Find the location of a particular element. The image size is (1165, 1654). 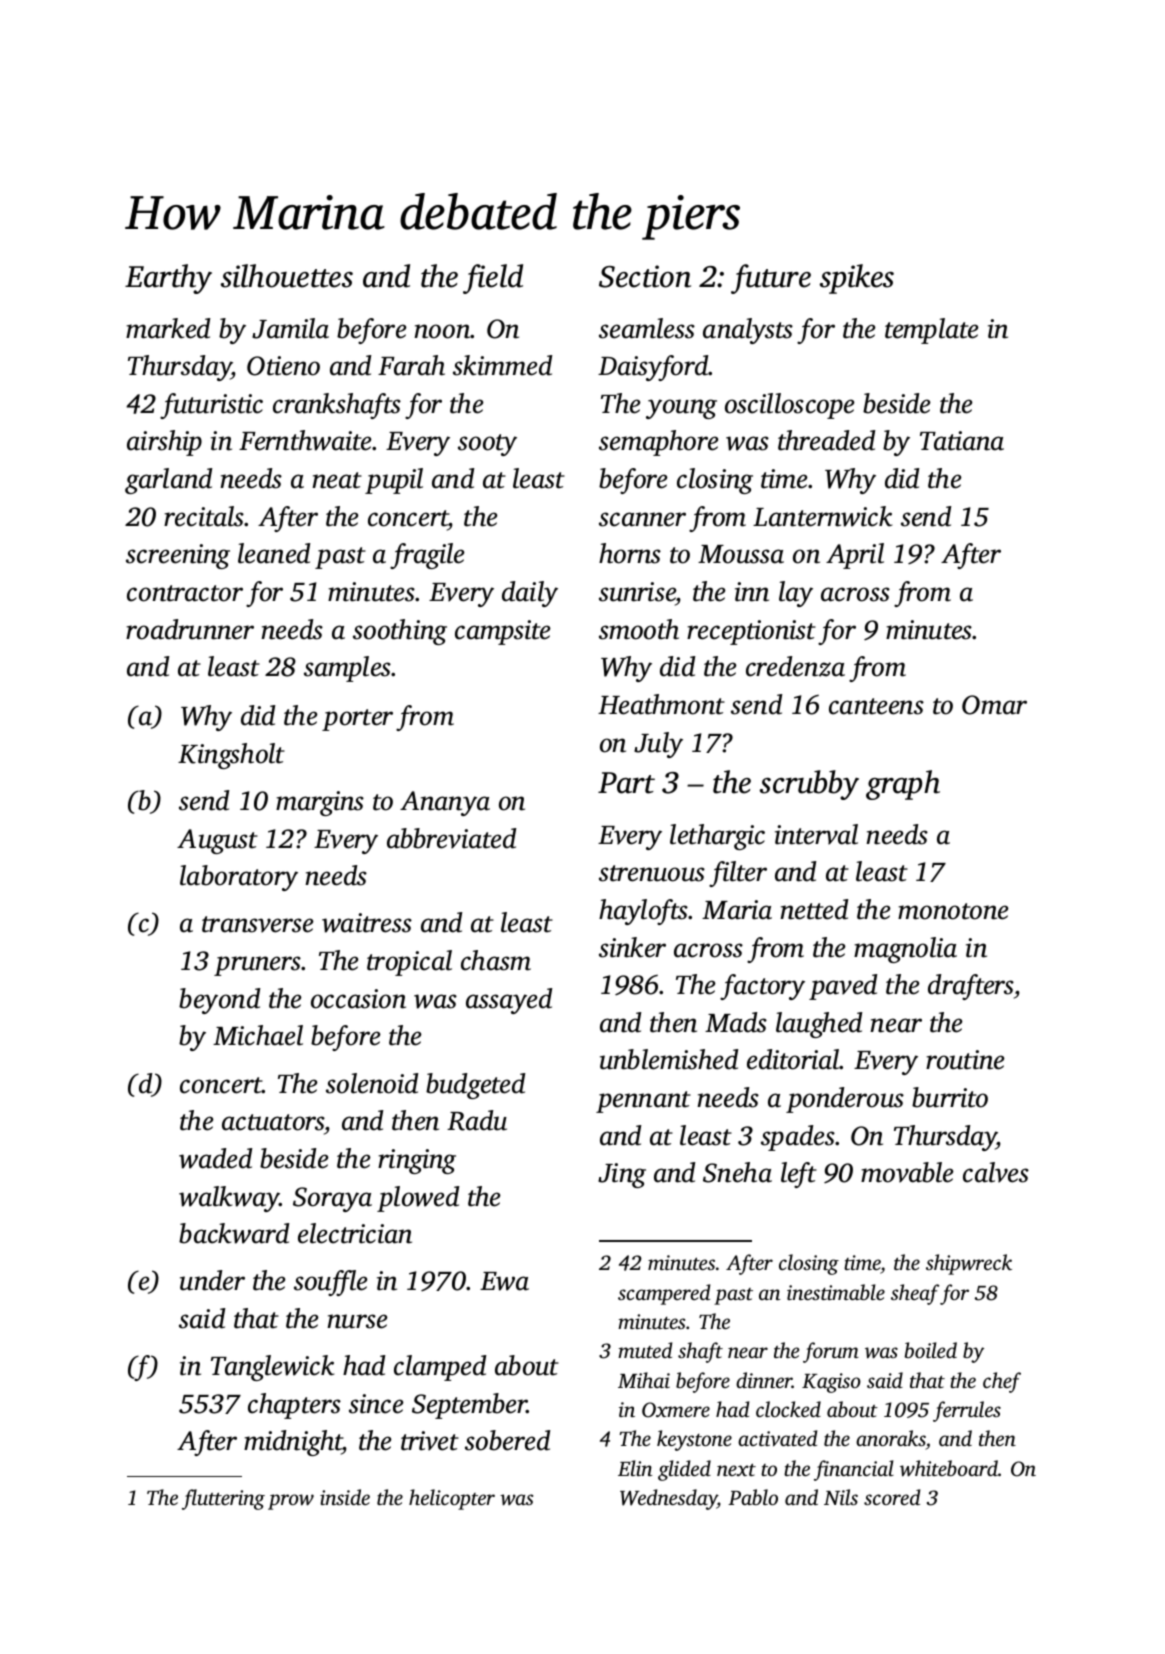

routine is located at coordinates (965, 1060).
